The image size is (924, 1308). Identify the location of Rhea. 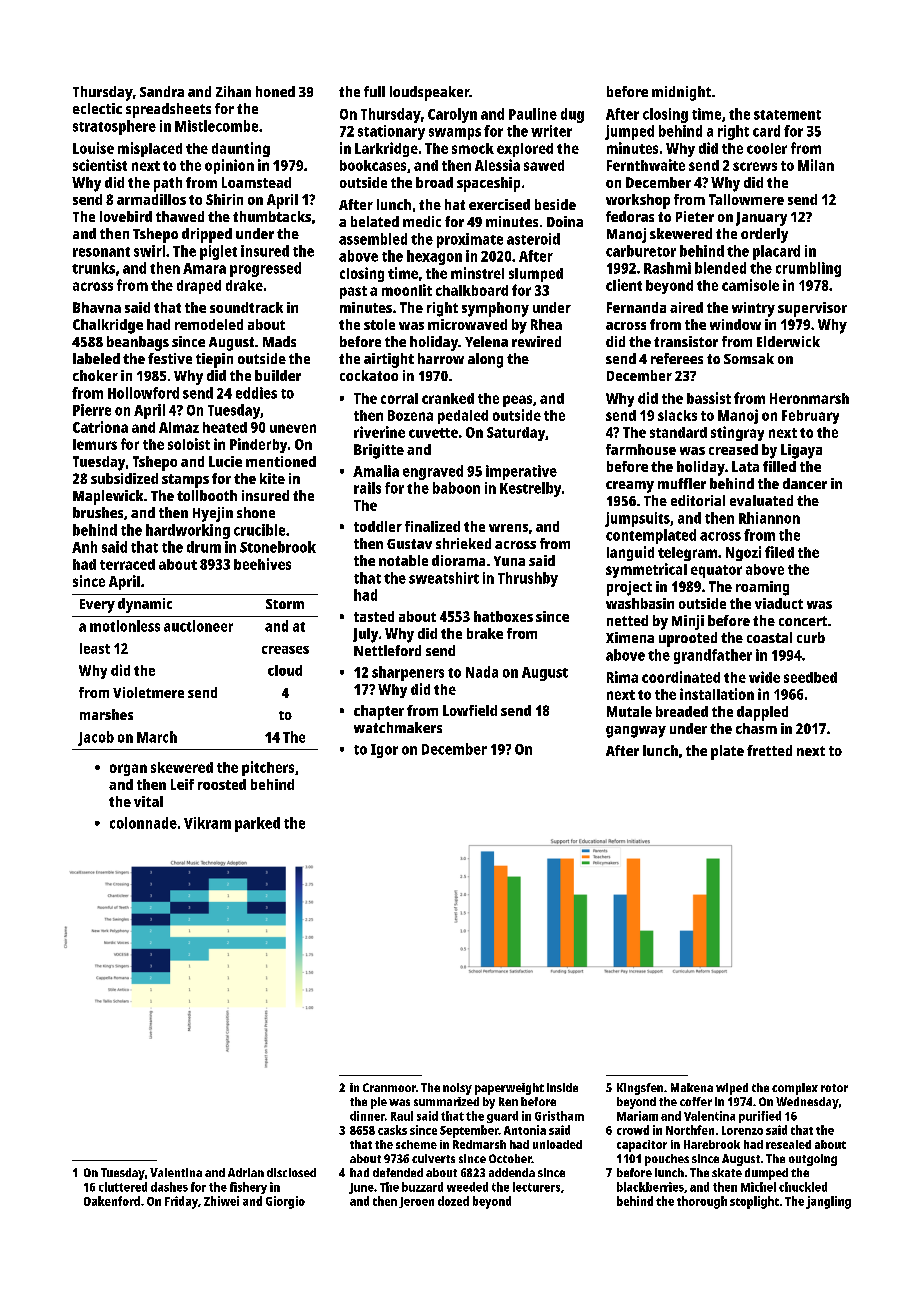
(546, 324).
